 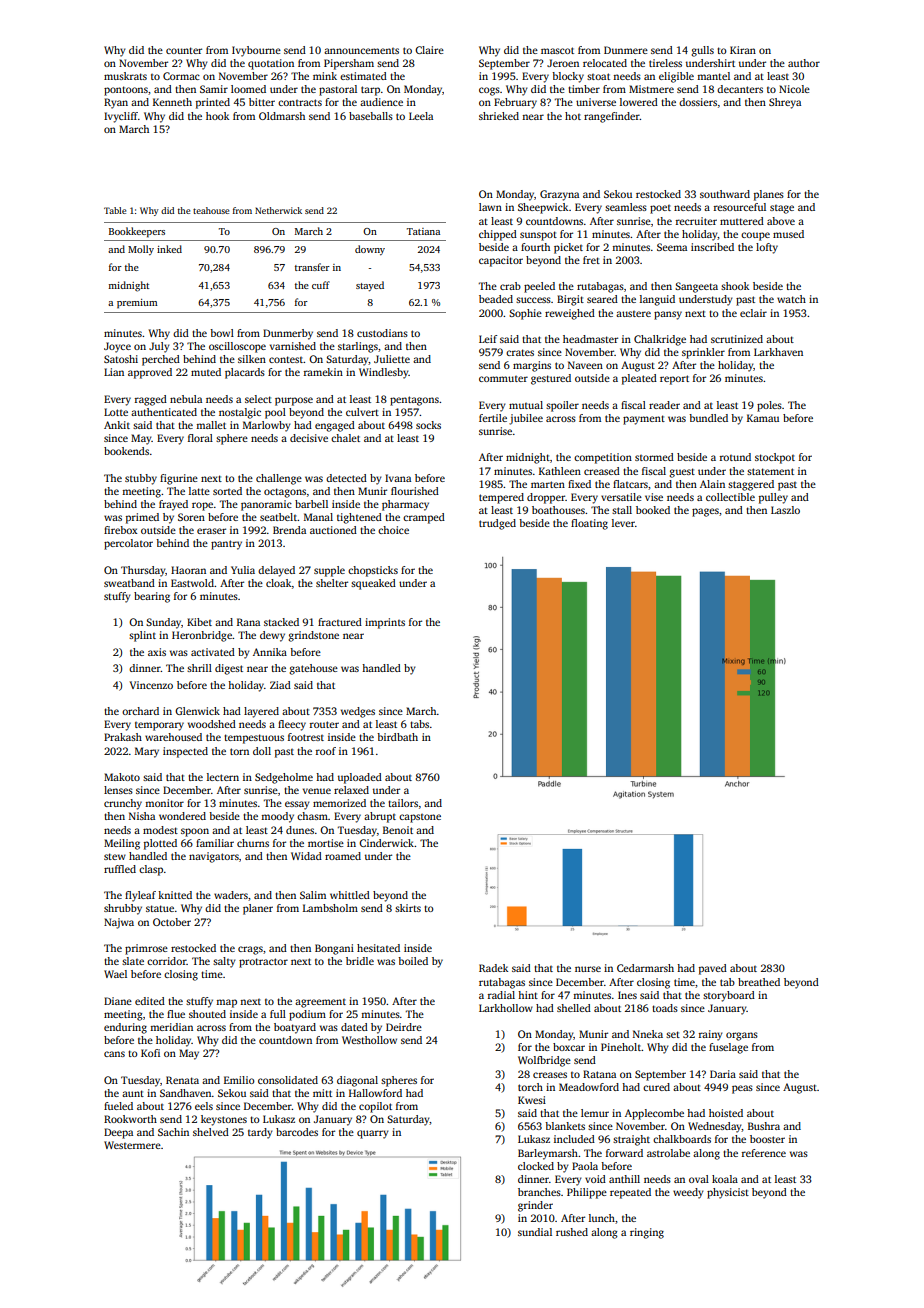 I want to click on Laszlo, so click(x=785, y=510).
